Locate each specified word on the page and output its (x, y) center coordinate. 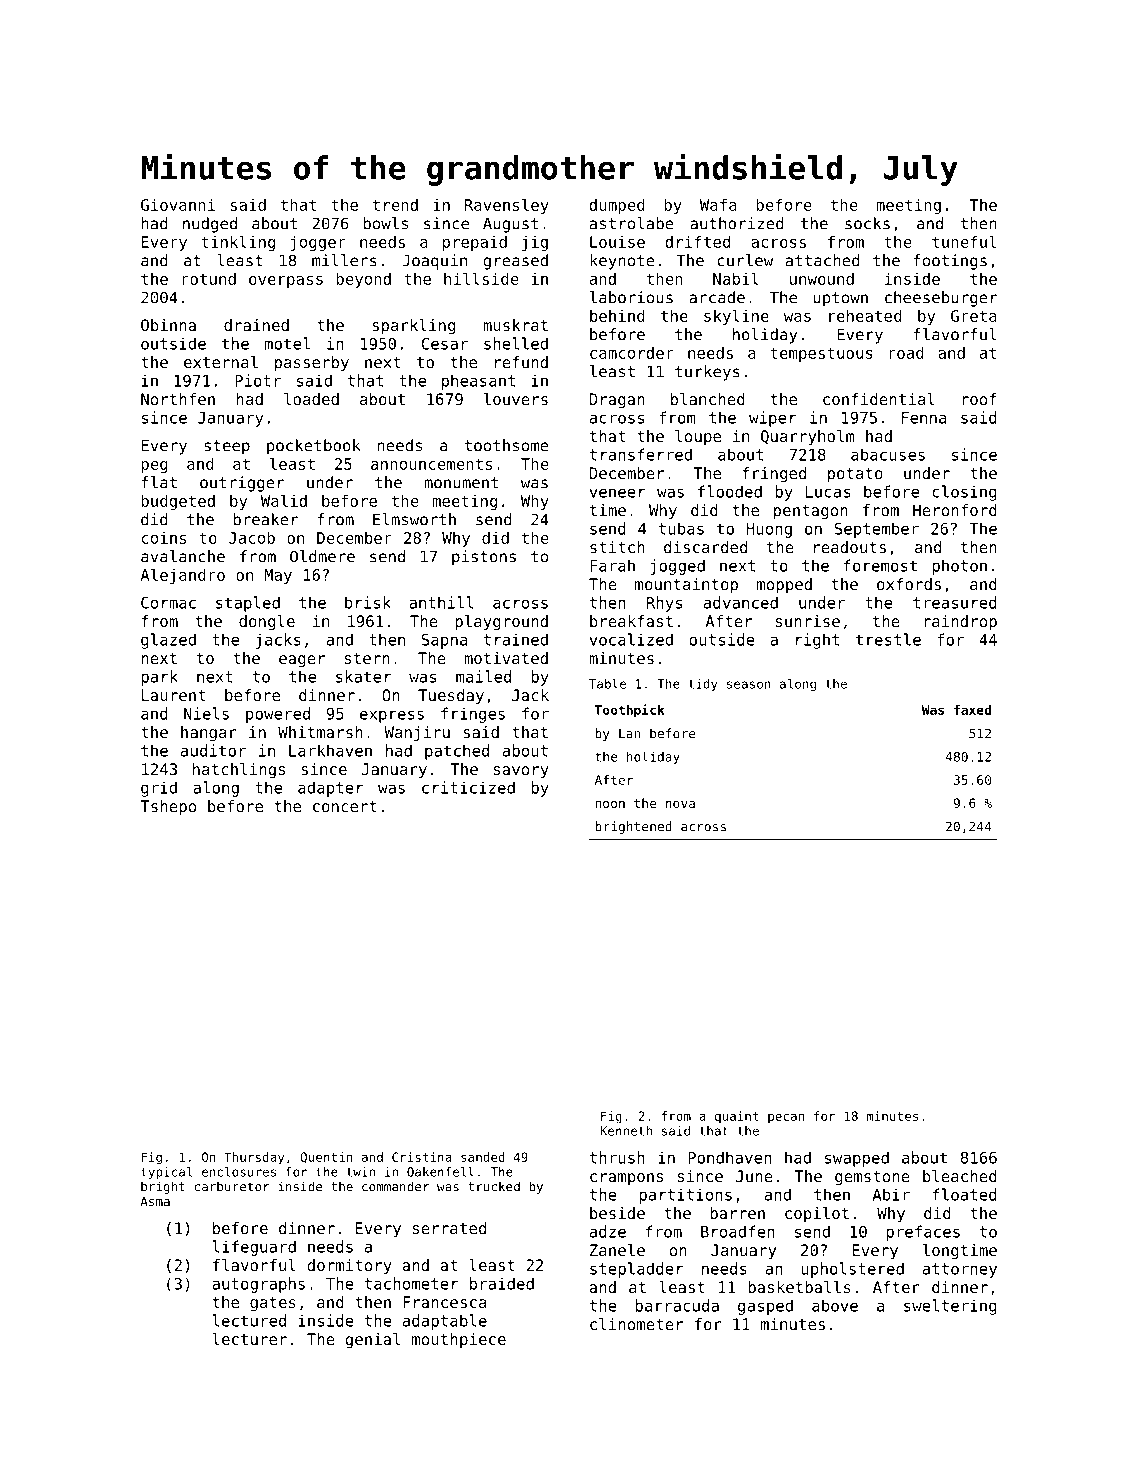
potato (855, 475)
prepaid (475, 243)
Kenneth (626, 1131)
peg (154, 467)
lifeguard (254, 1248)
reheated (865, 315)
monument (461, 483)
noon (610, 804)
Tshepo (168, 808)
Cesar (445, 344)
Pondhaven (730, 1157)
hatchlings (239, 771)
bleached (960, 1176)
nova (680, 804)
